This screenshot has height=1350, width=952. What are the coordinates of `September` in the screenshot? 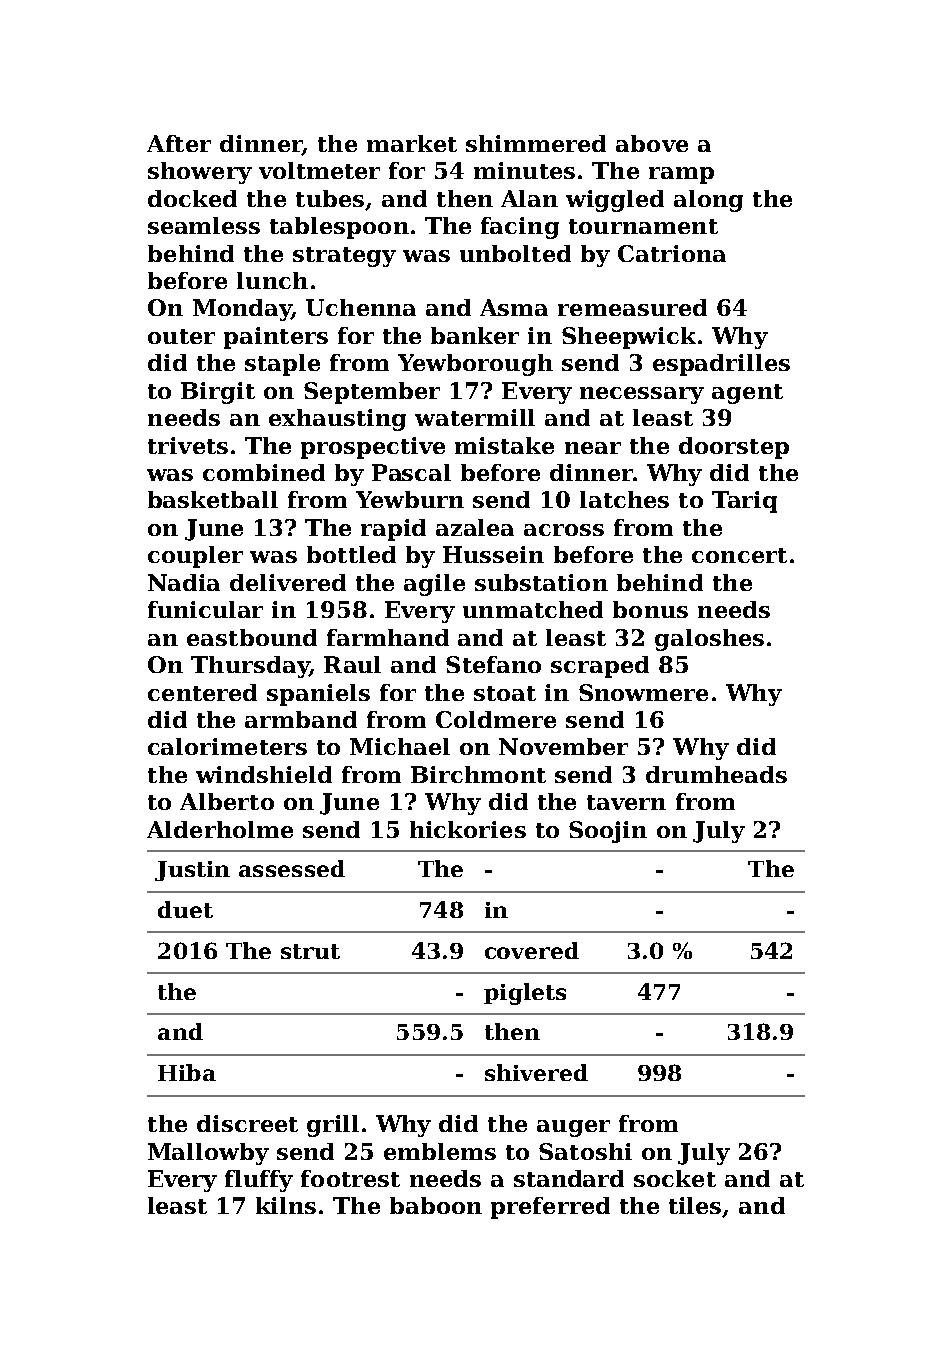 It's located at (372, 393).
